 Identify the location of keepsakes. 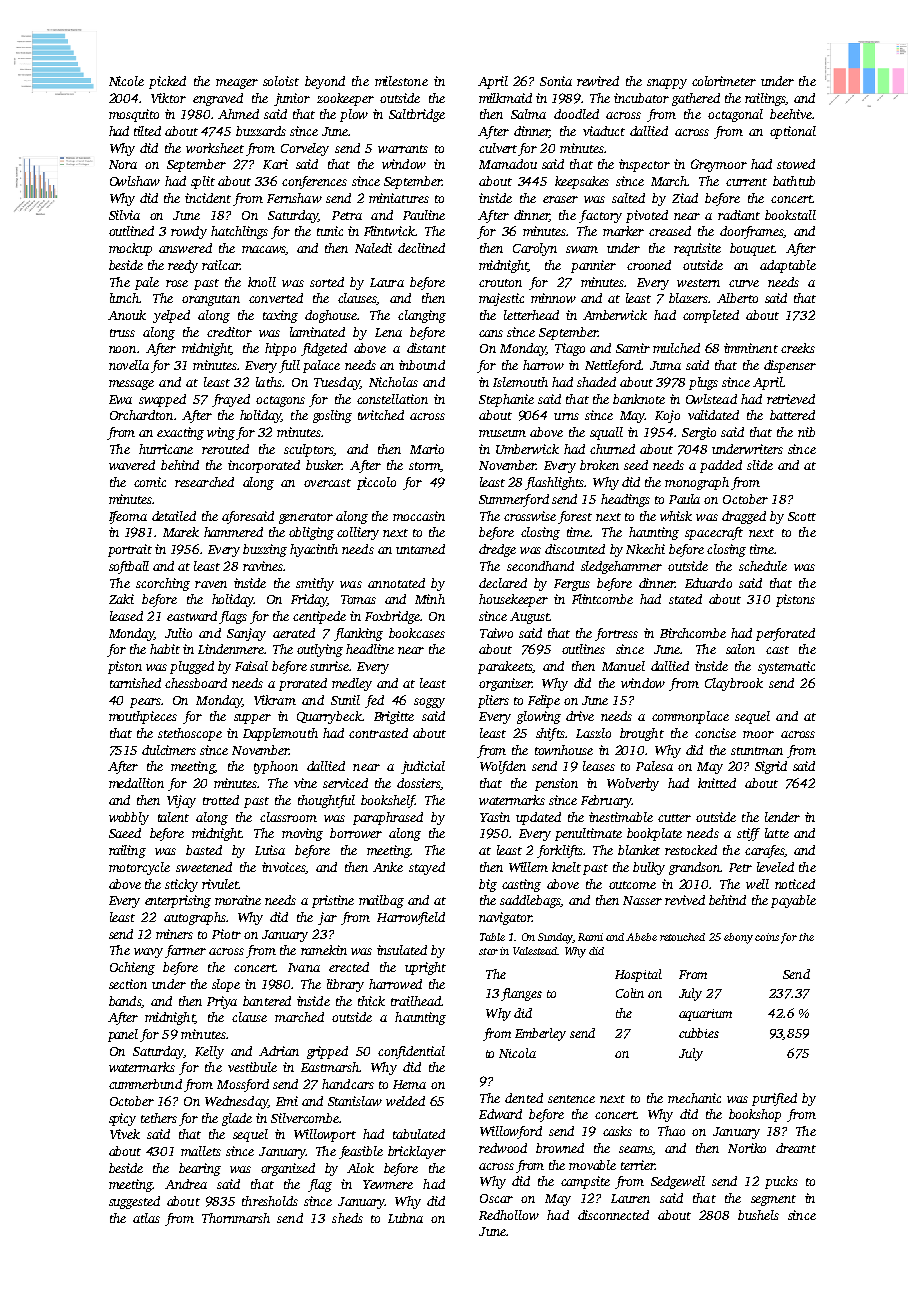
(582, 182).
